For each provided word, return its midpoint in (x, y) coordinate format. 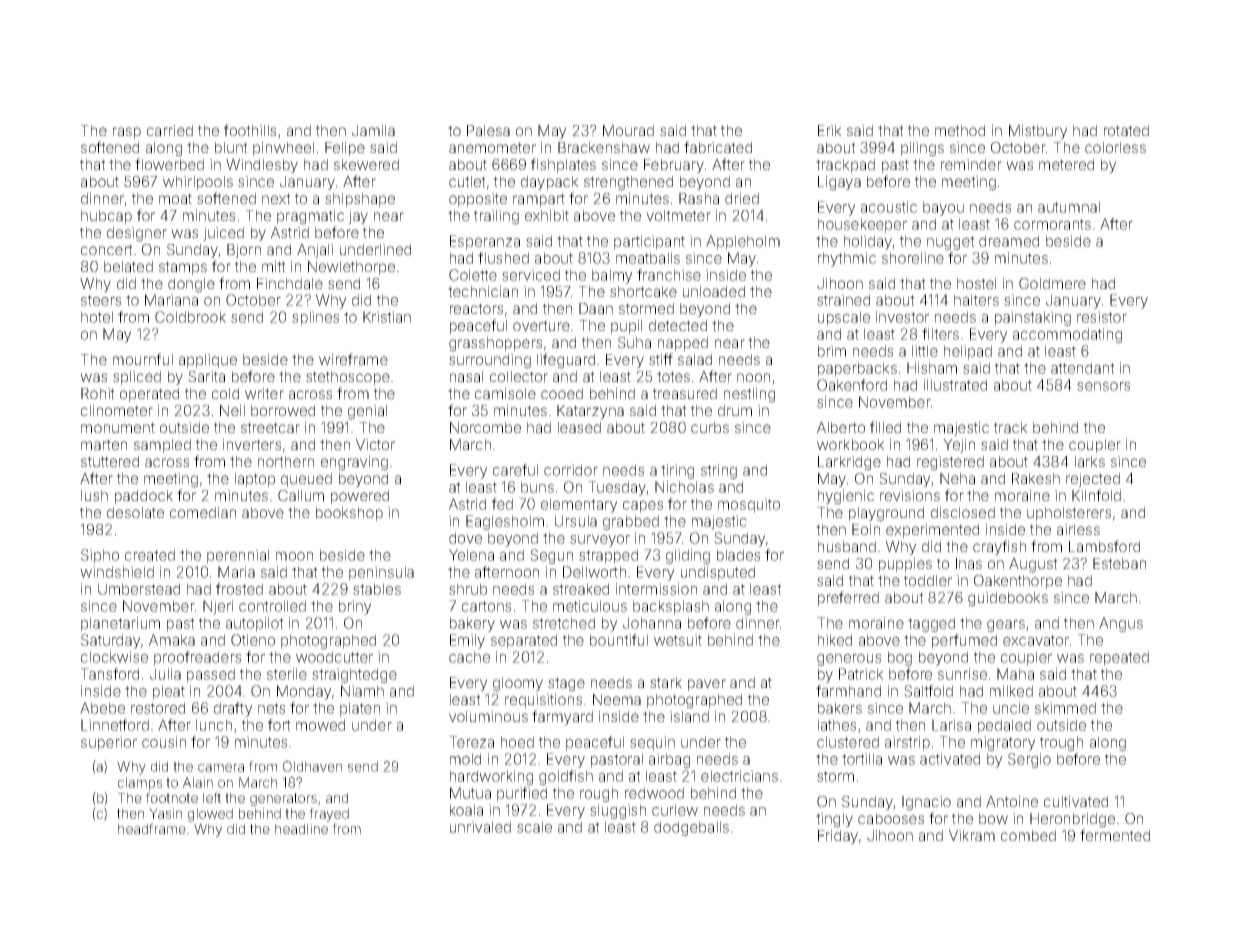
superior (109, 743)
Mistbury (1038, 132)
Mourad (628, 130)
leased (579, 427)
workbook (850, 444)
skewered (366, 164)
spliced (137, 378)
